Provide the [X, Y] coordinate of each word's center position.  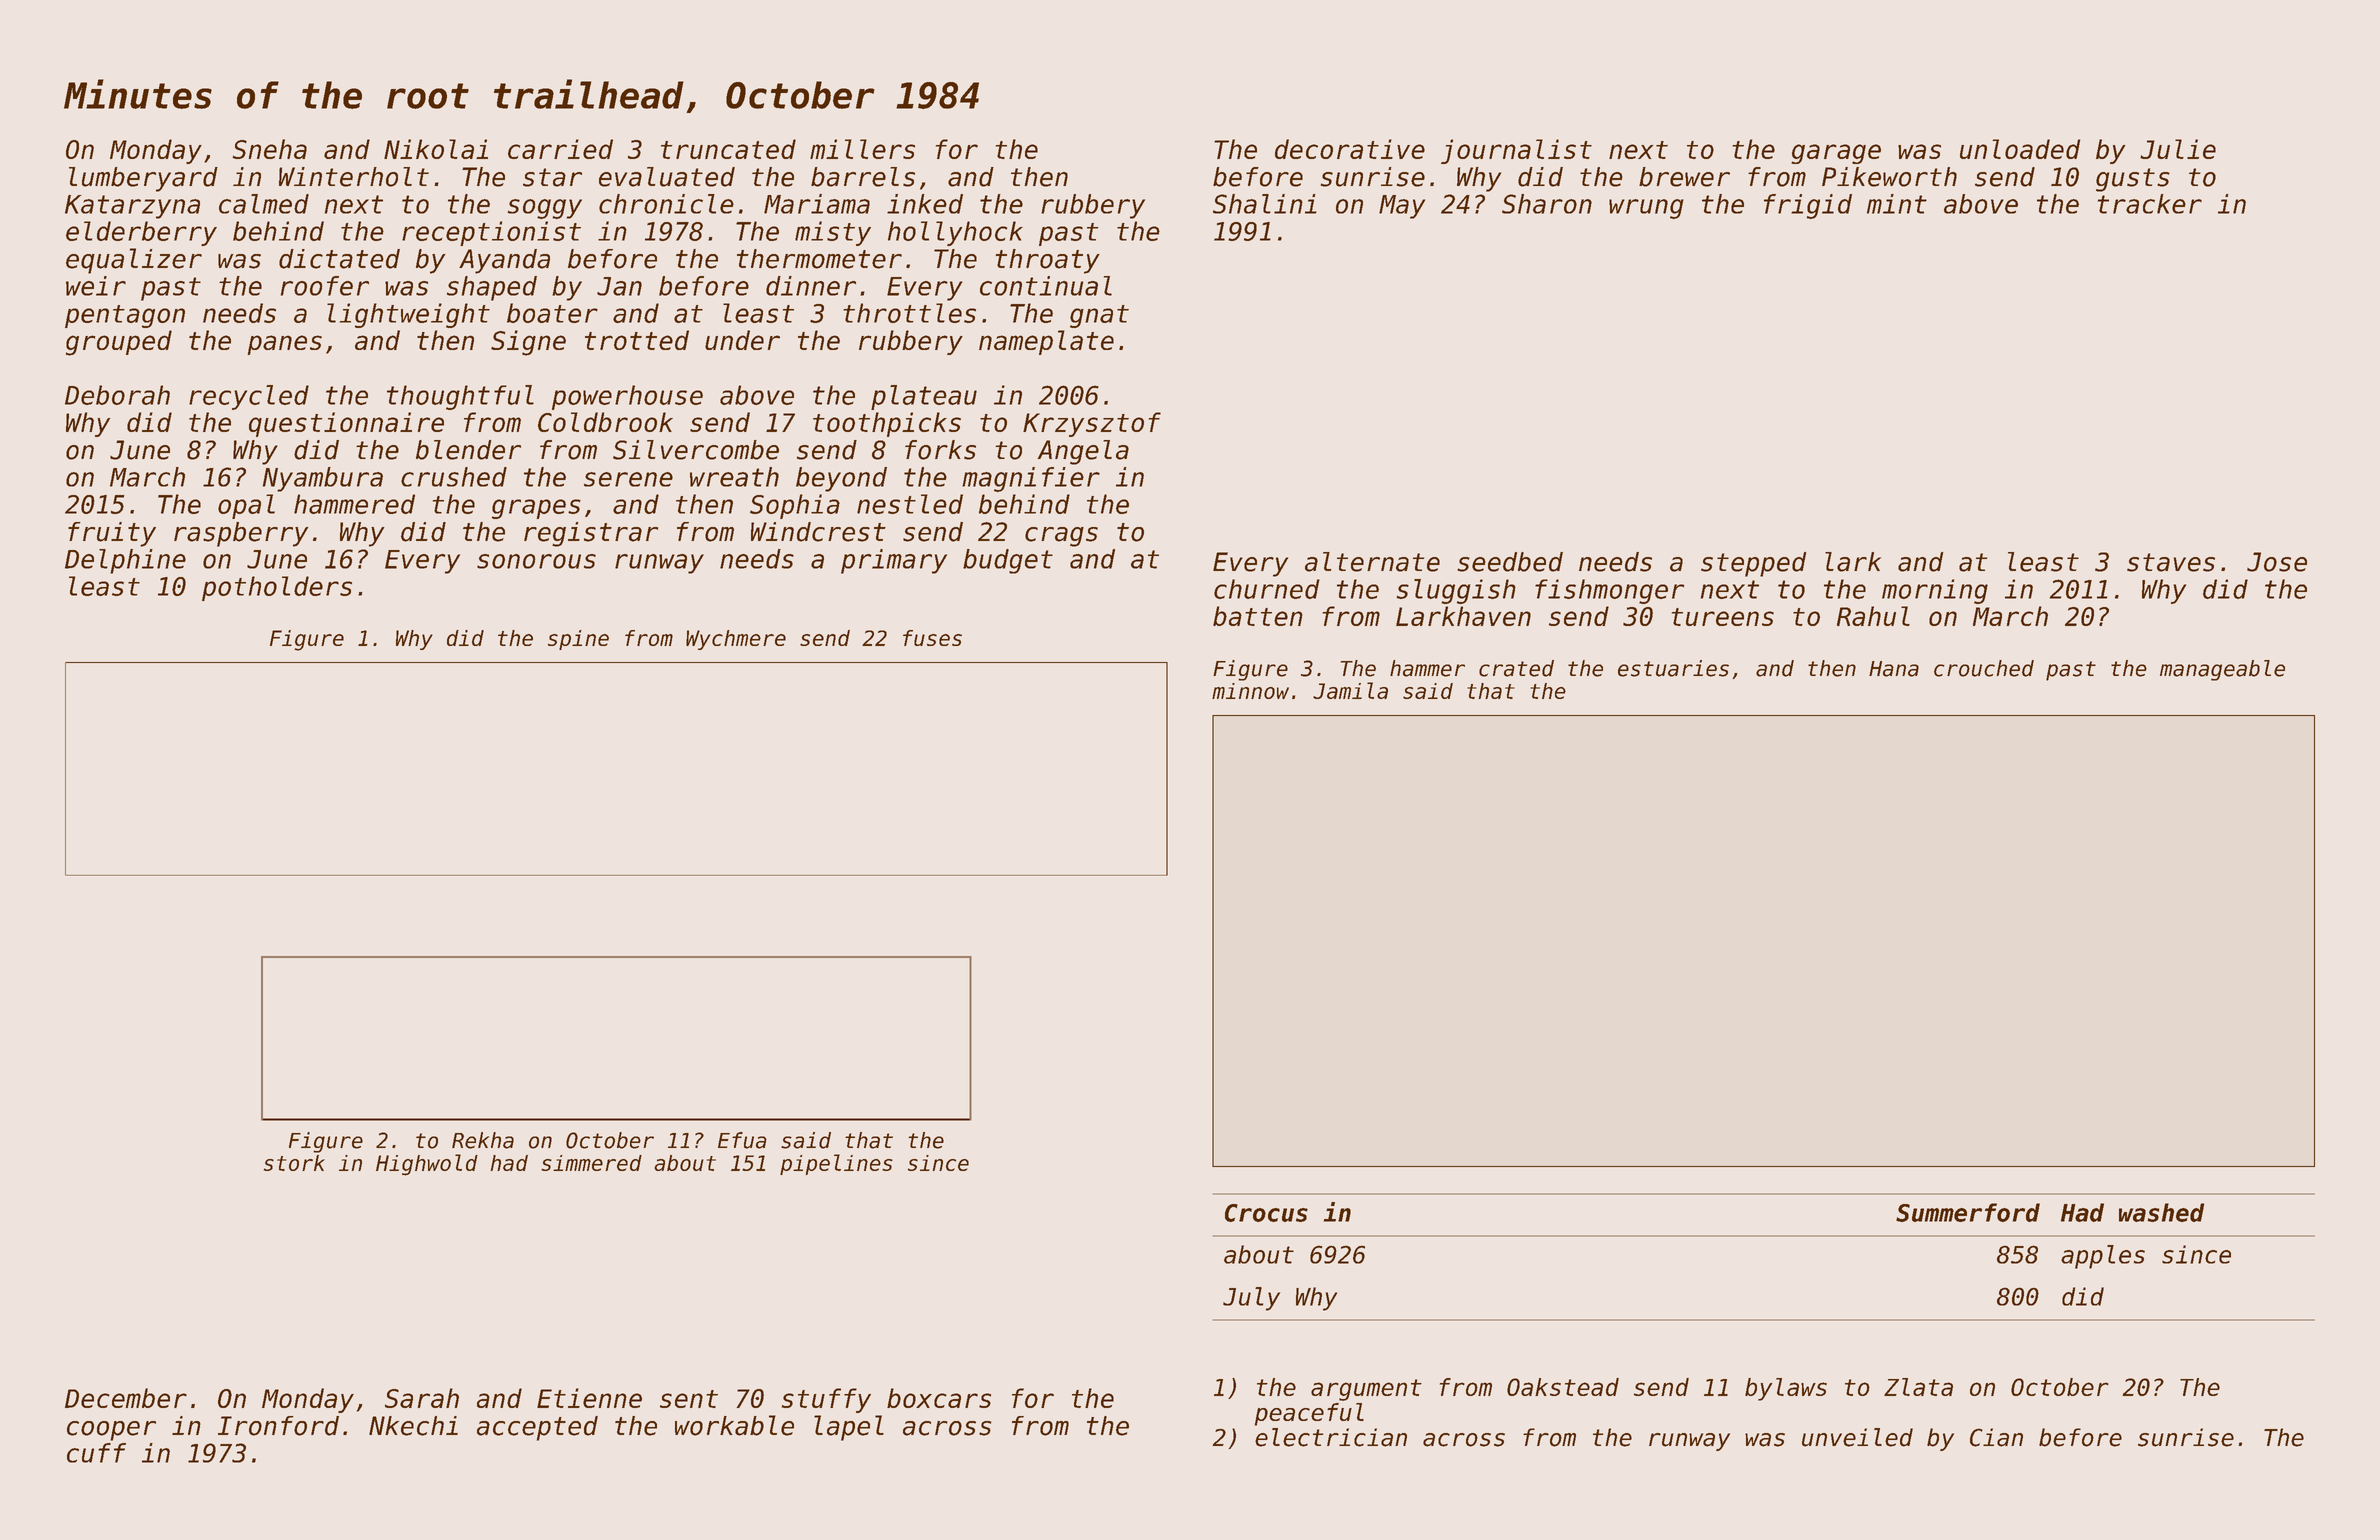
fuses [932, 638]
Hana [1894, 669]
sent [689, 1399]
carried [560, 149]
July [1251, 1299]
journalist [1516, 151]
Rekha [483, 1140]
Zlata [1918, 1387]
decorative [1350, 149]
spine [578, 640]
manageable [2222, 670]
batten [1258, 616]
